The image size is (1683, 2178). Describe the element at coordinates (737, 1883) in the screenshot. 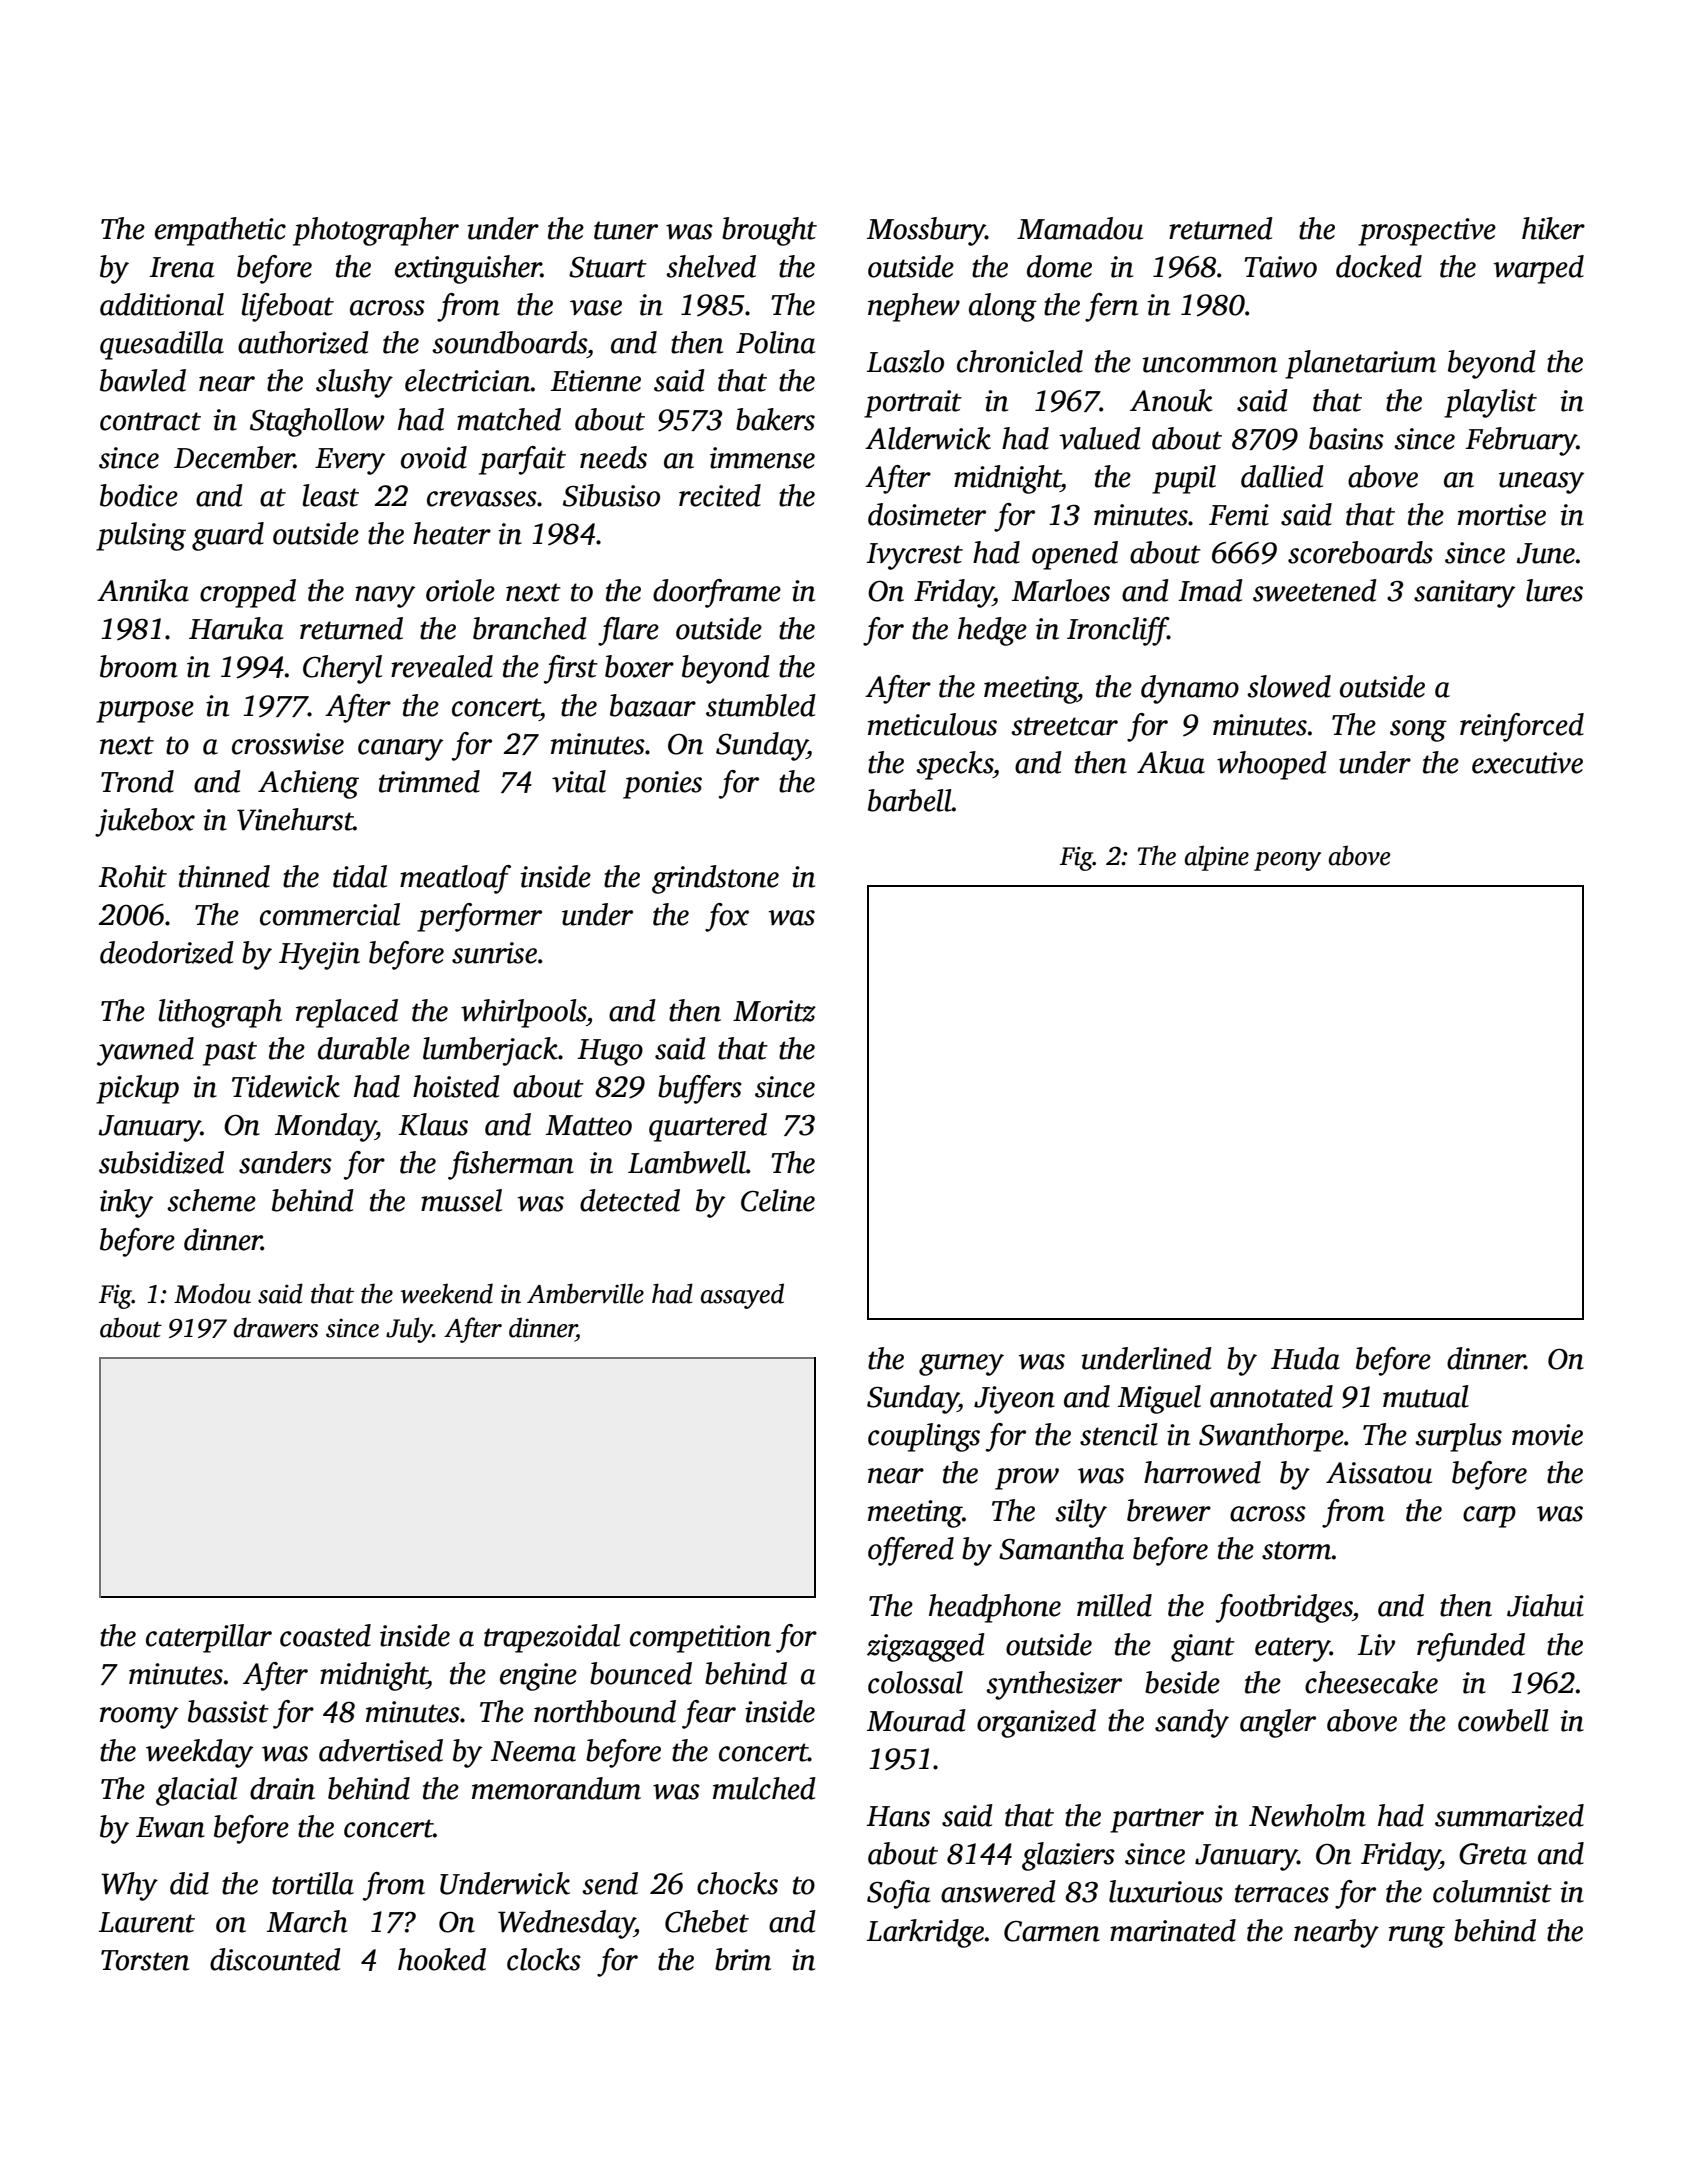

I see `chocks` at that location.
